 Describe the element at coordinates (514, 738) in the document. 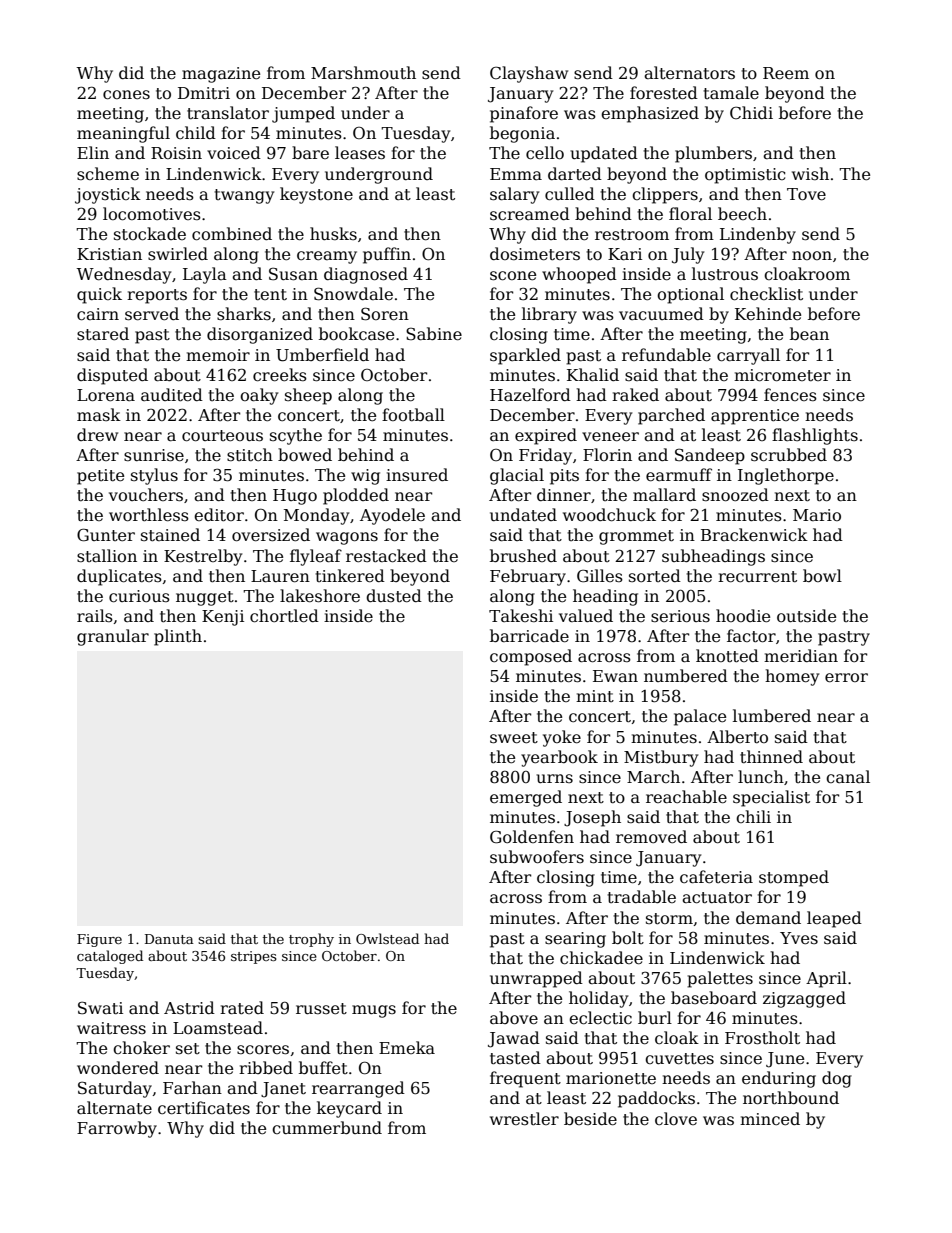

I see `sweet` at that location.
